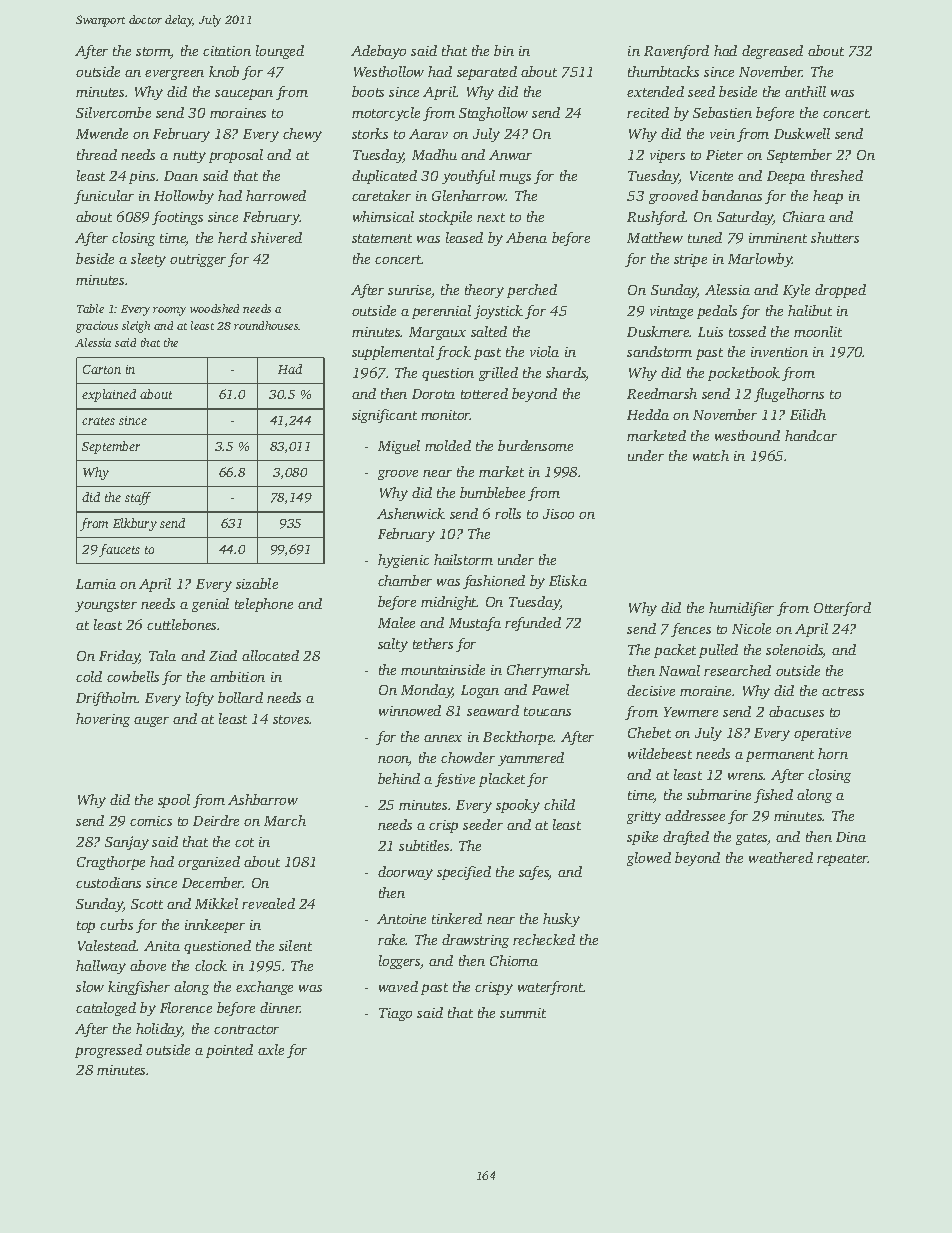 This screenshot has width=952, height=1233. I want to click on handcar, so click(811, 435).
